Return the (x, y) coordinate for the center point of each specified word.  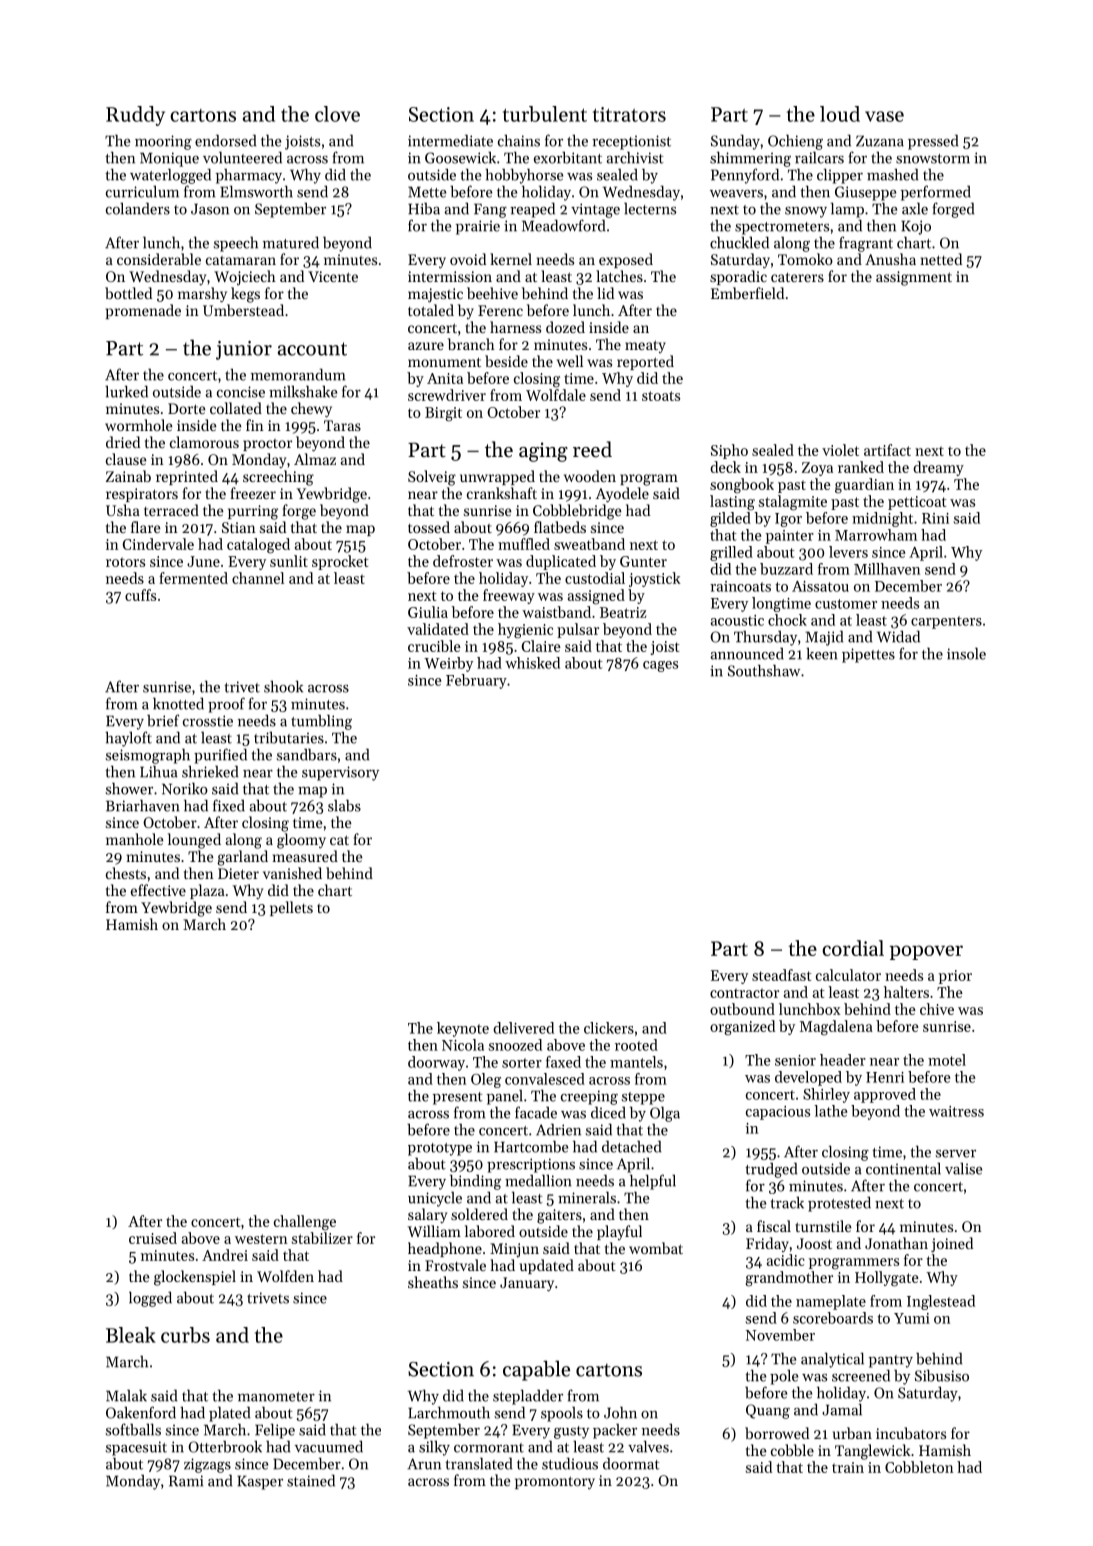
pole (784, 1377)
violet (840, 450)
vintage (595, 210)
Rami (186, 1481)
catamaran (241, 260)
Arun (424, 1464)
